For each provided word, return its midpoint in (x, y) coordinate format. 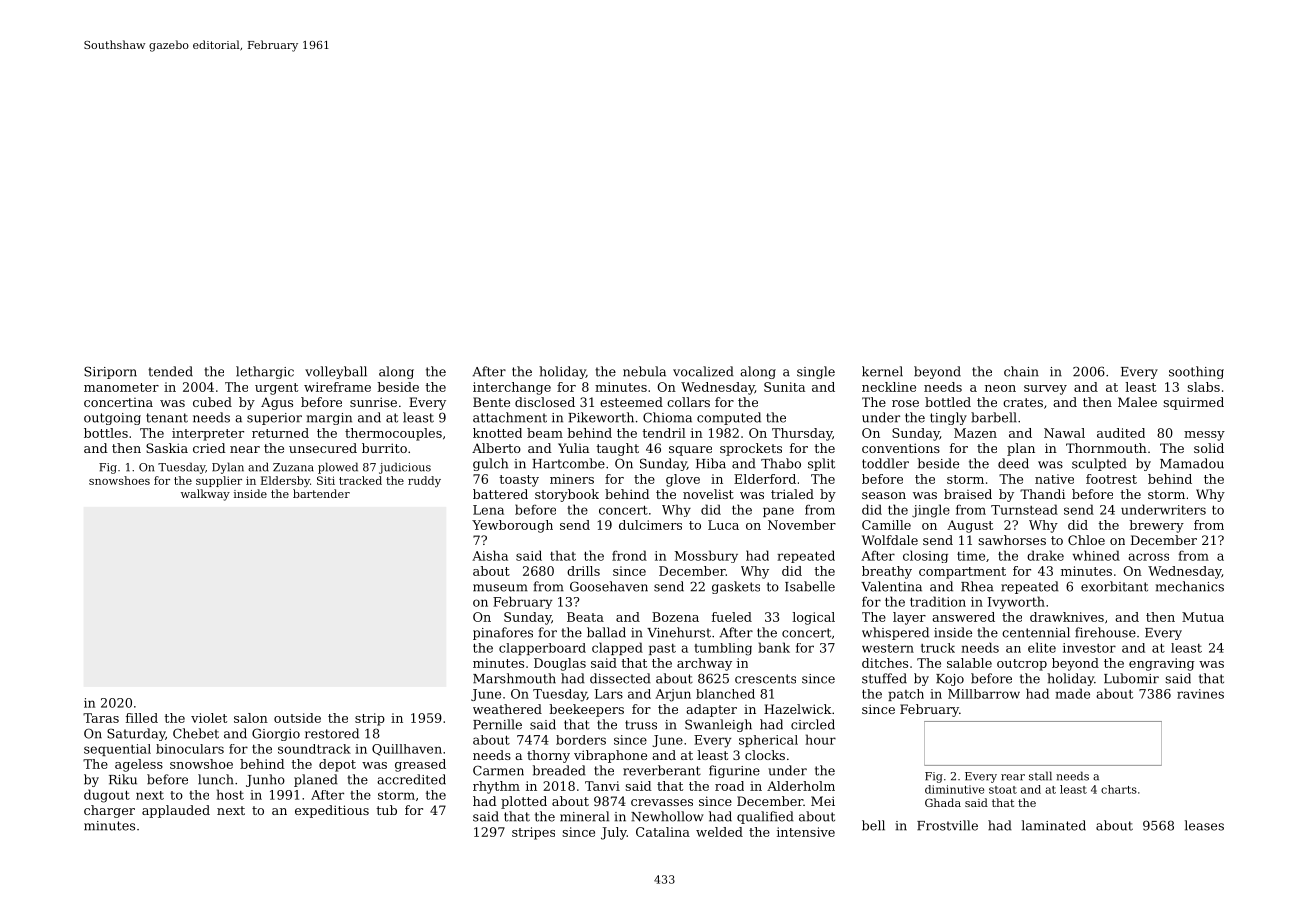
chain (1021, 371)
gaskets (736, 587)
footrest (1111, 479)
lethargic (265, 372)
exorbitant (1114, 586)
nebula (644, 371)
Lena (488, 510)
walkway (205, 495)
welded (719, 832)
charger (109, 811)
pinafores (503, 633)
